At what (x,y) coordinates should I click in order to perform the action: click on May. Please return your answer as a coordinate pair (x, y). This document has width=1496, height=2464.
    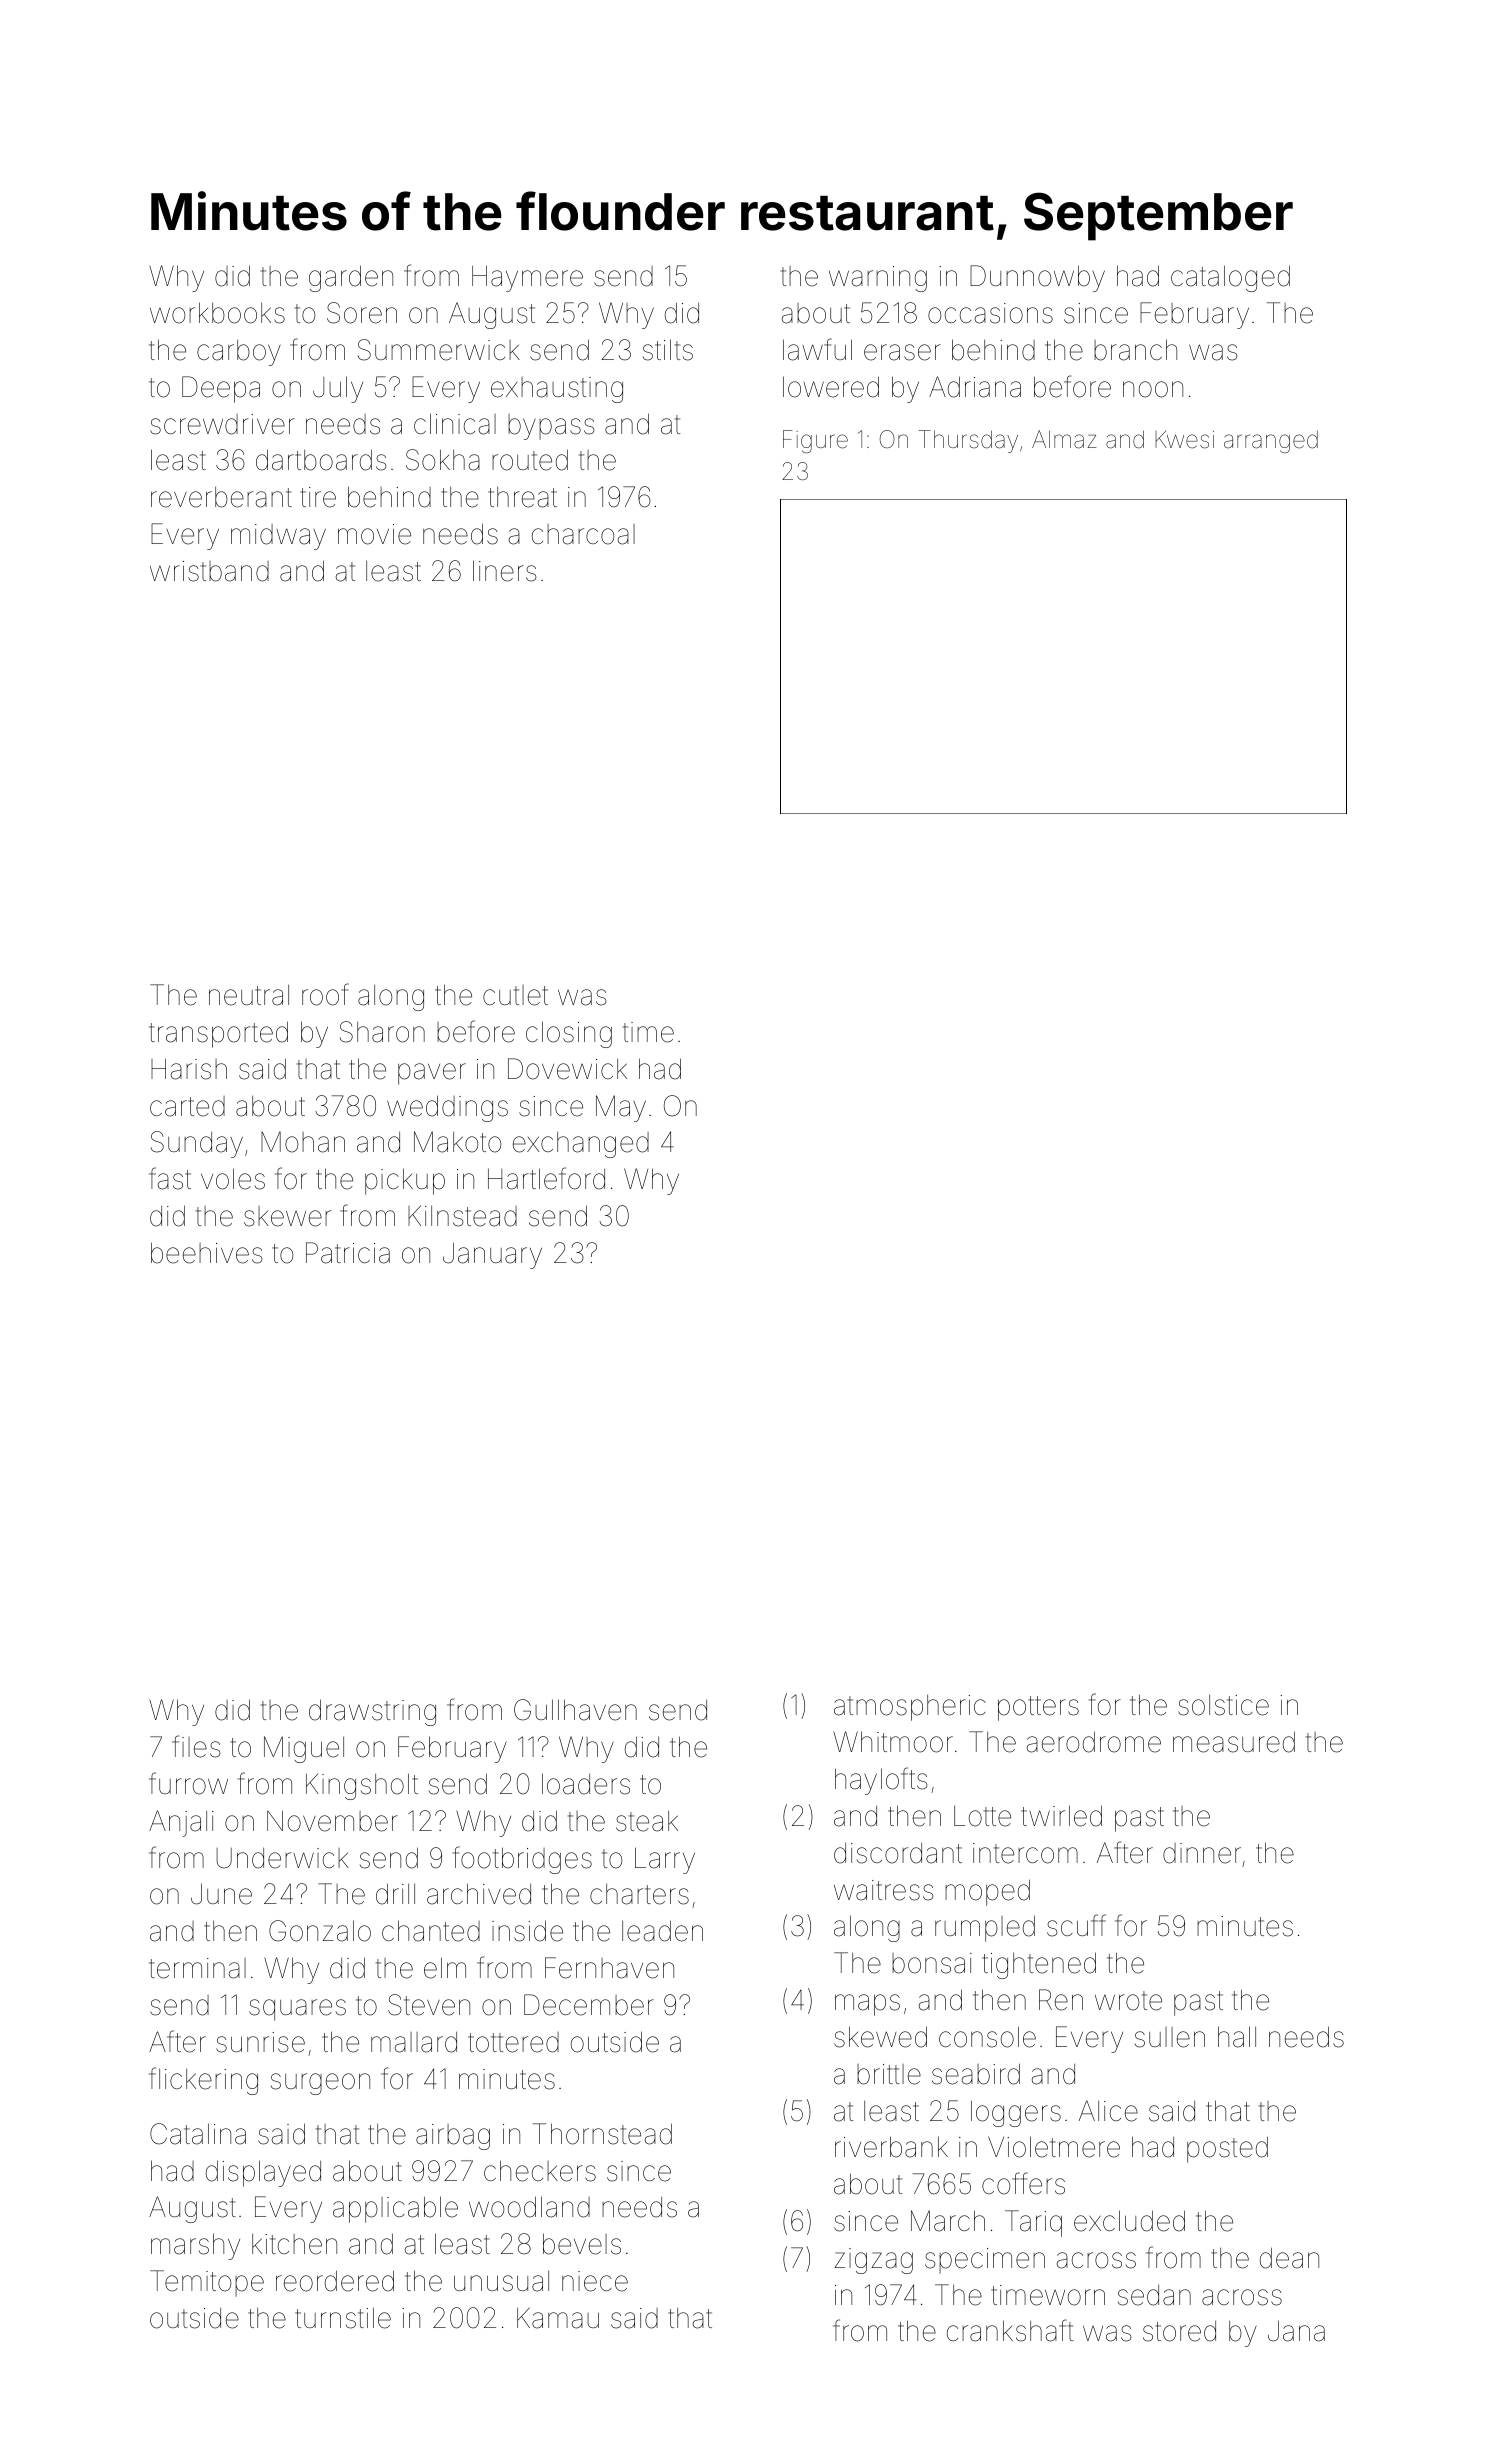
    Looking at the image, I should click on (621, 1108).
